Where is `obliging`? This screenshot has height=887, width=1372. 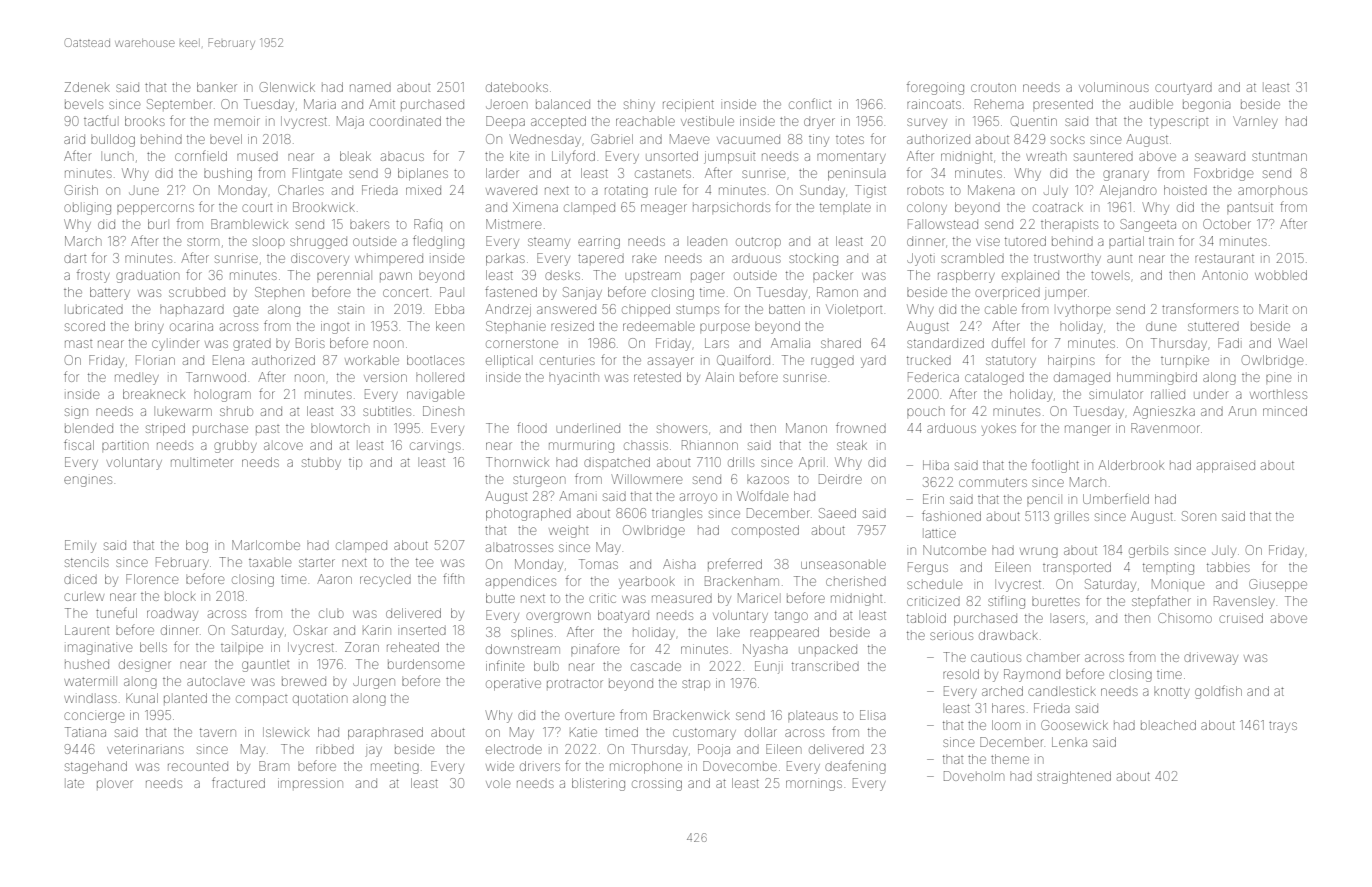
obliging is located at coordinates (87, 209).
